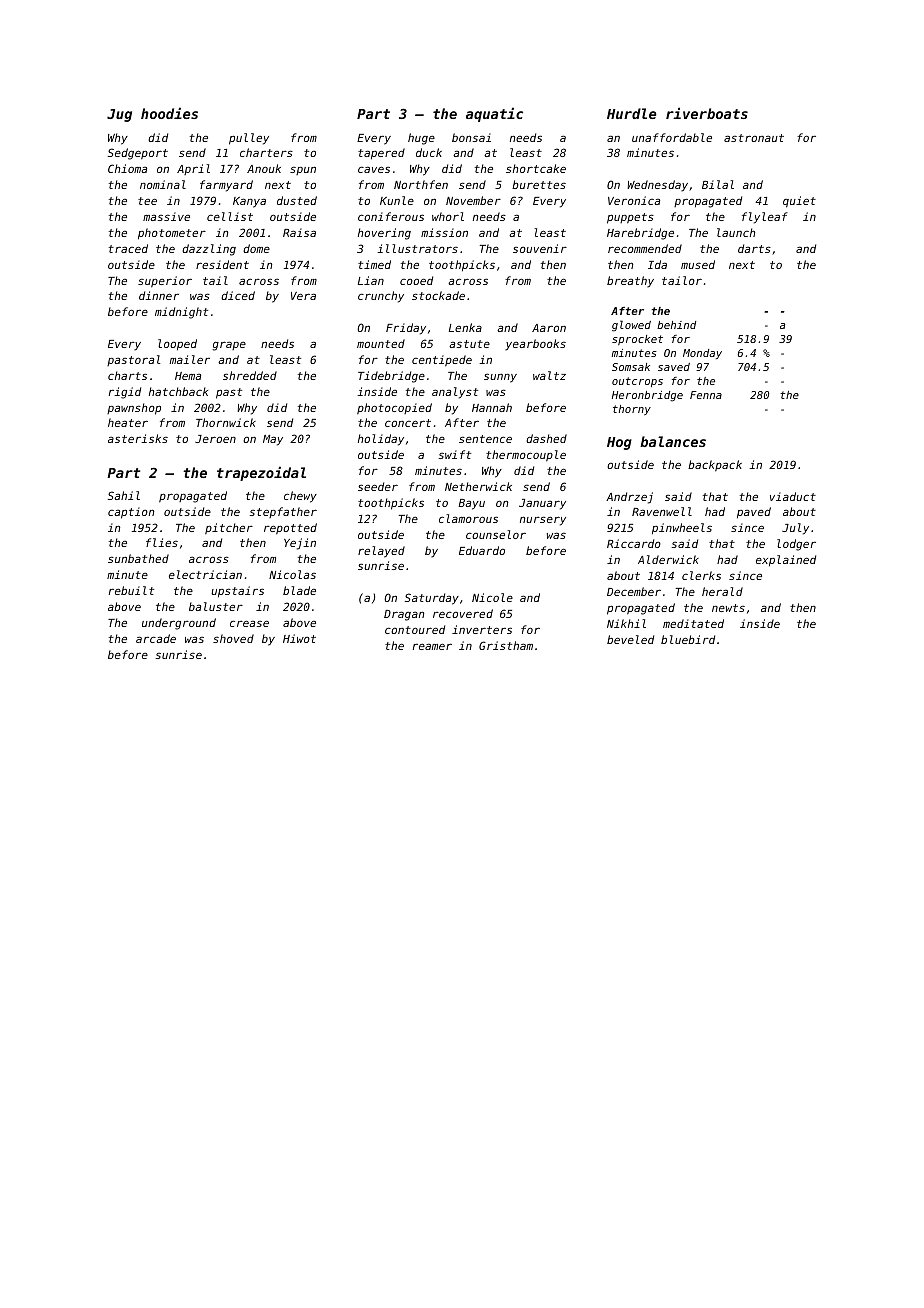  I want to click on riverboats, so click(707, 113).
